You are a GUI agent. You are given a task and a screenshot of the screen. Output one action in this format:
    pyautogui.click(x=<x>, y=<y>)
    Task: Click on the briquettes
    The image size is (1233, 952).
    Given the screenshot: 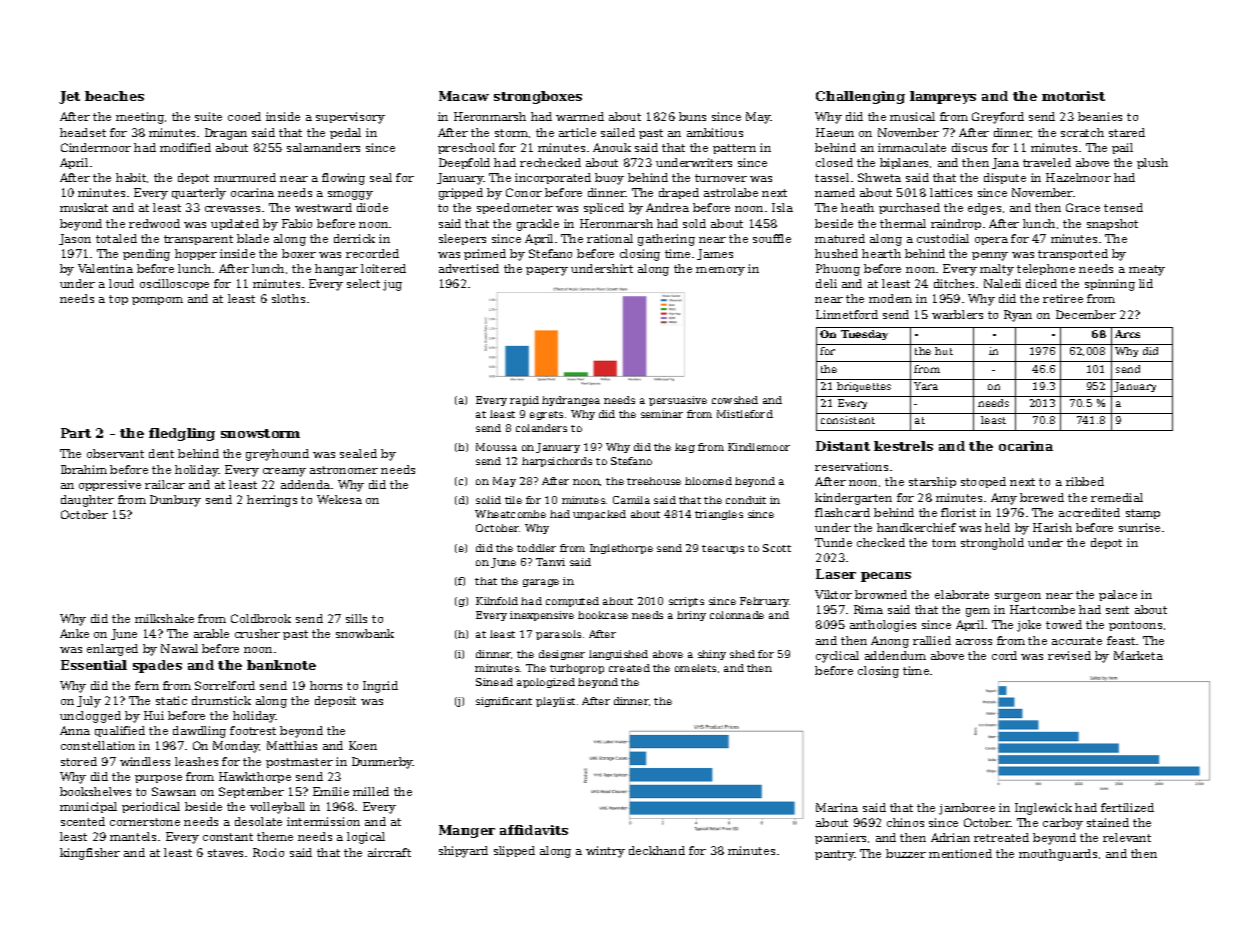 What is the action you would take?
    pyautogui.click(x=864, y=387)
